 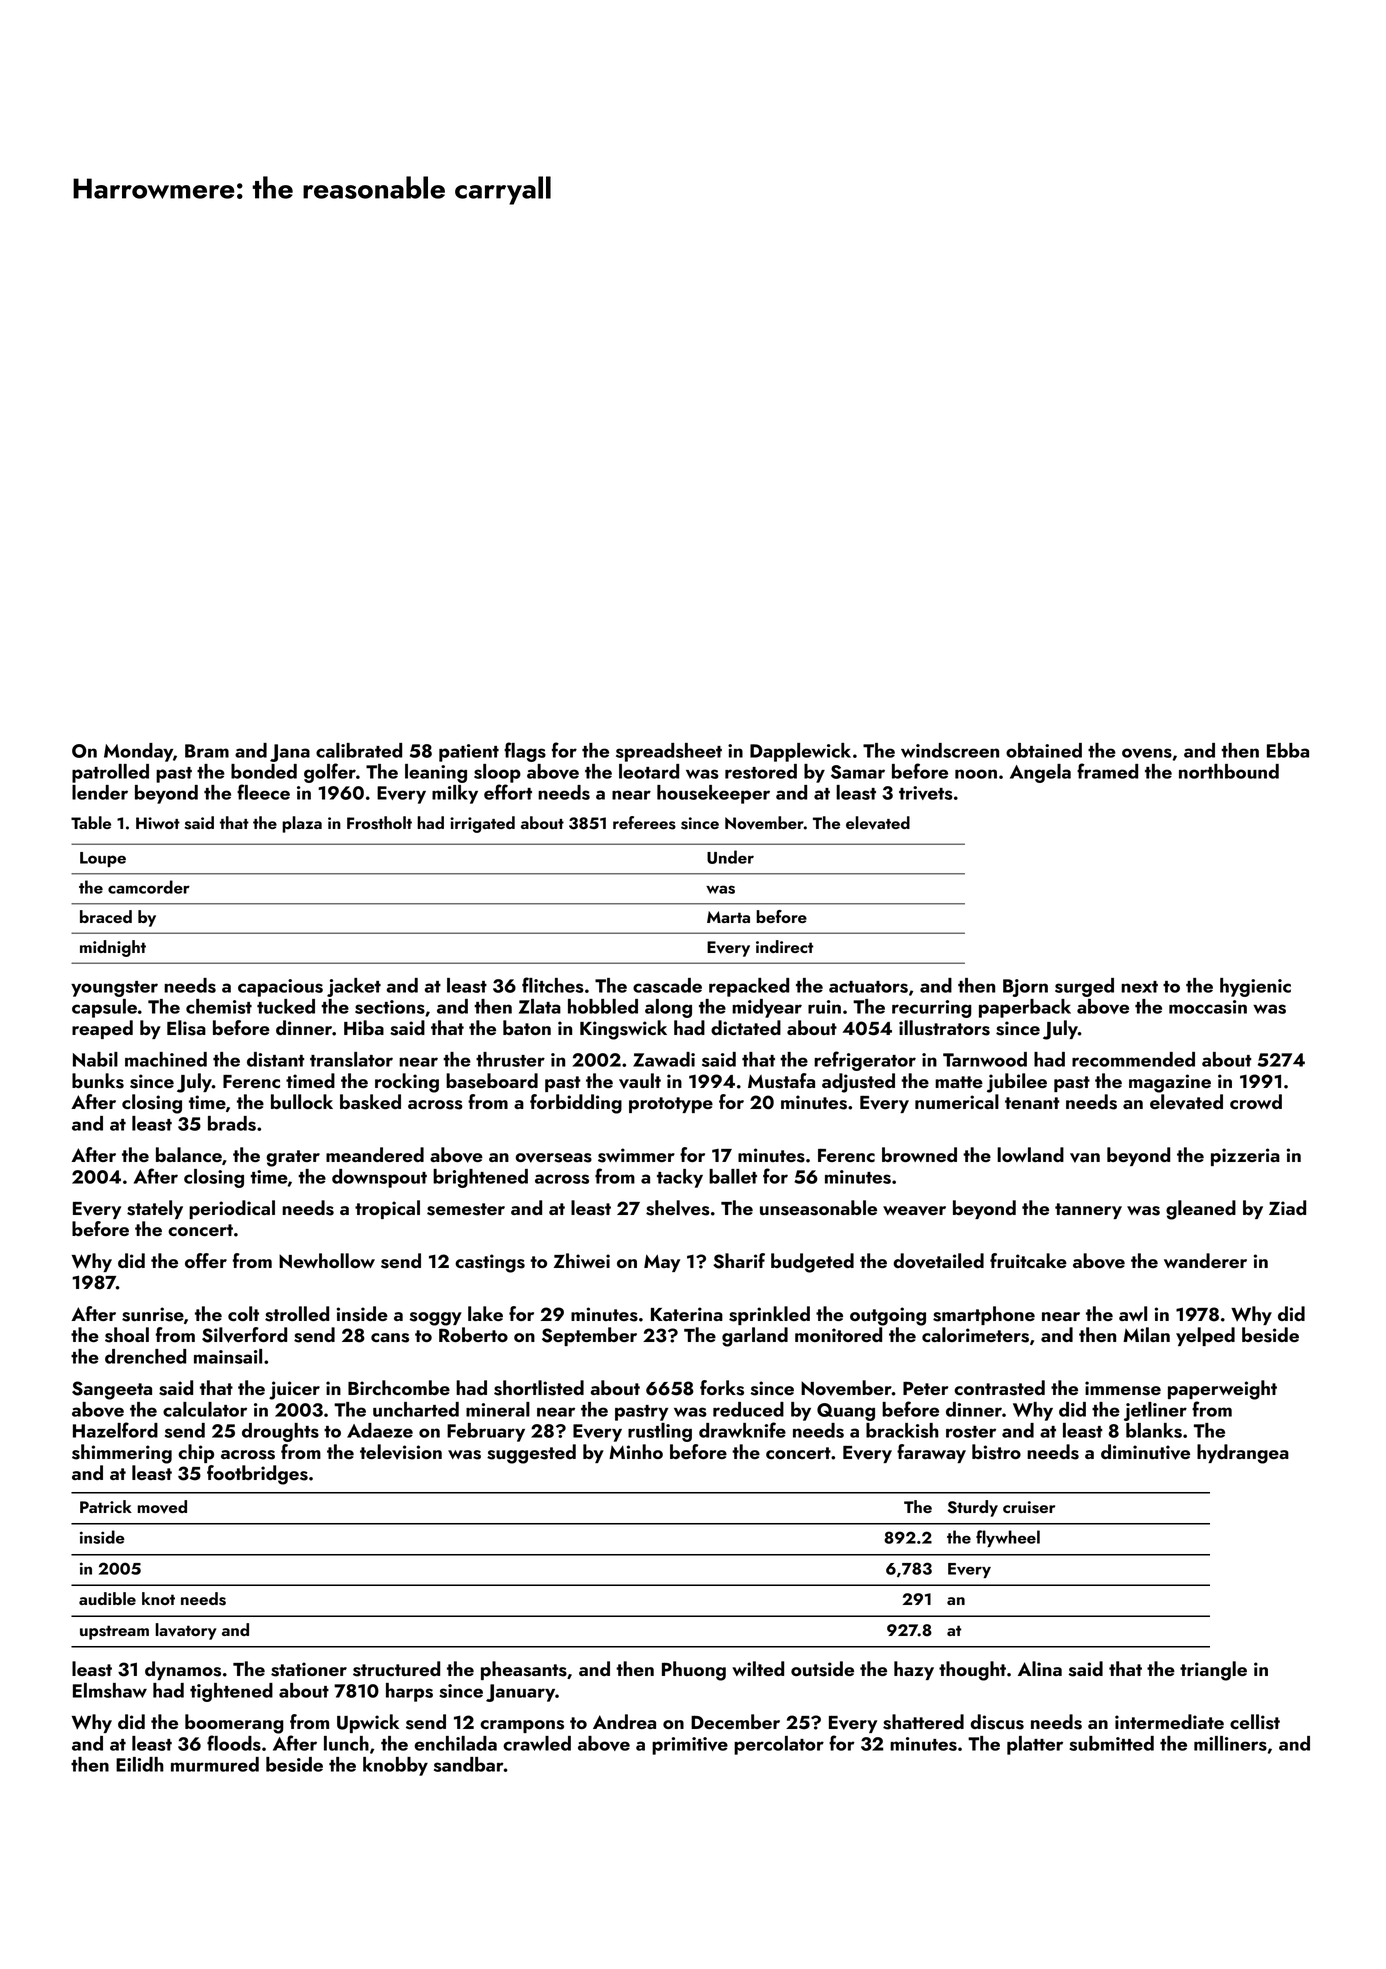 What do you see at coordinates (354, 987) in the screenshot?
I see `jacket` at bounding box center [354, 987].
